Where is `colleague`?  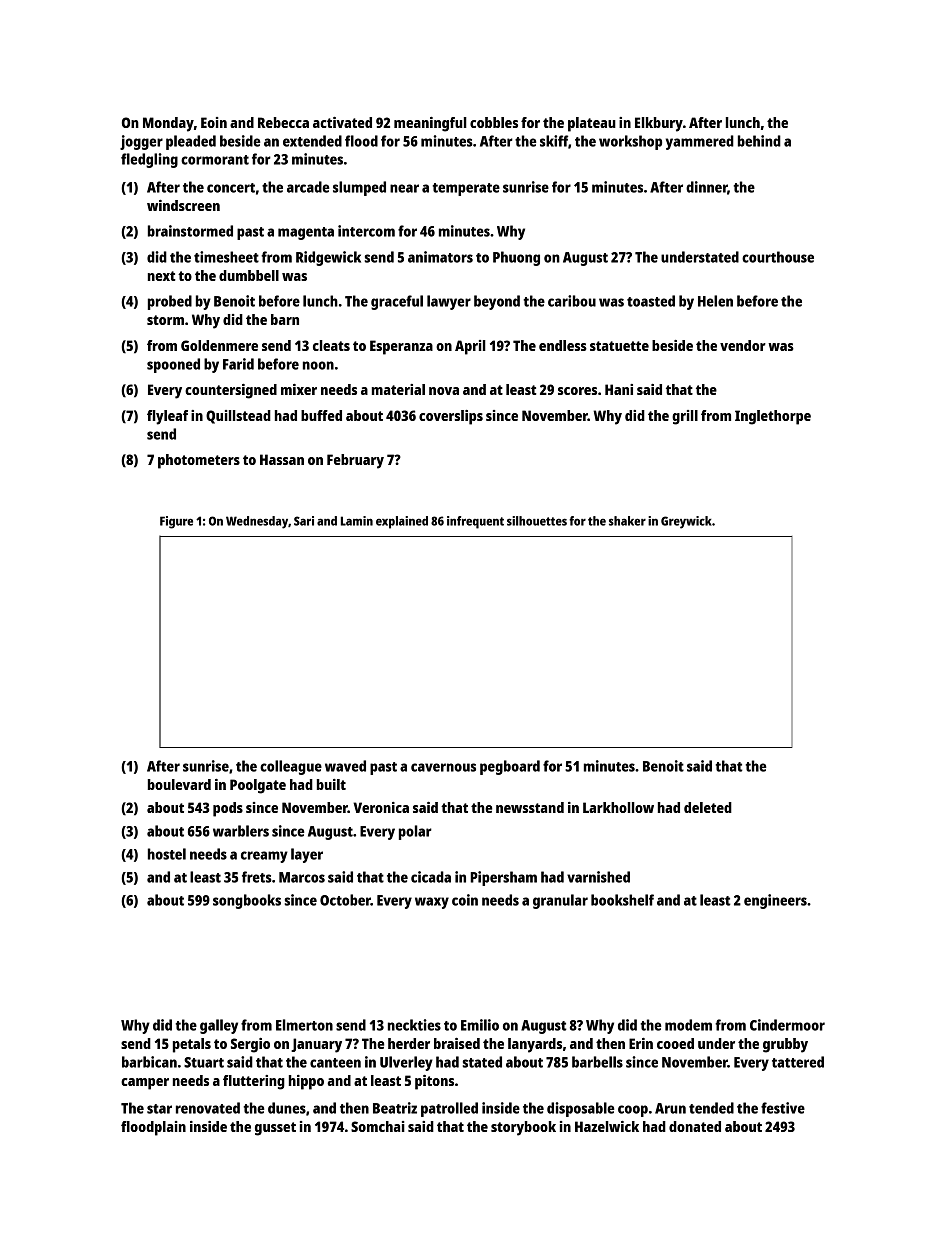 colleague is located at coordinates (291, 767).
